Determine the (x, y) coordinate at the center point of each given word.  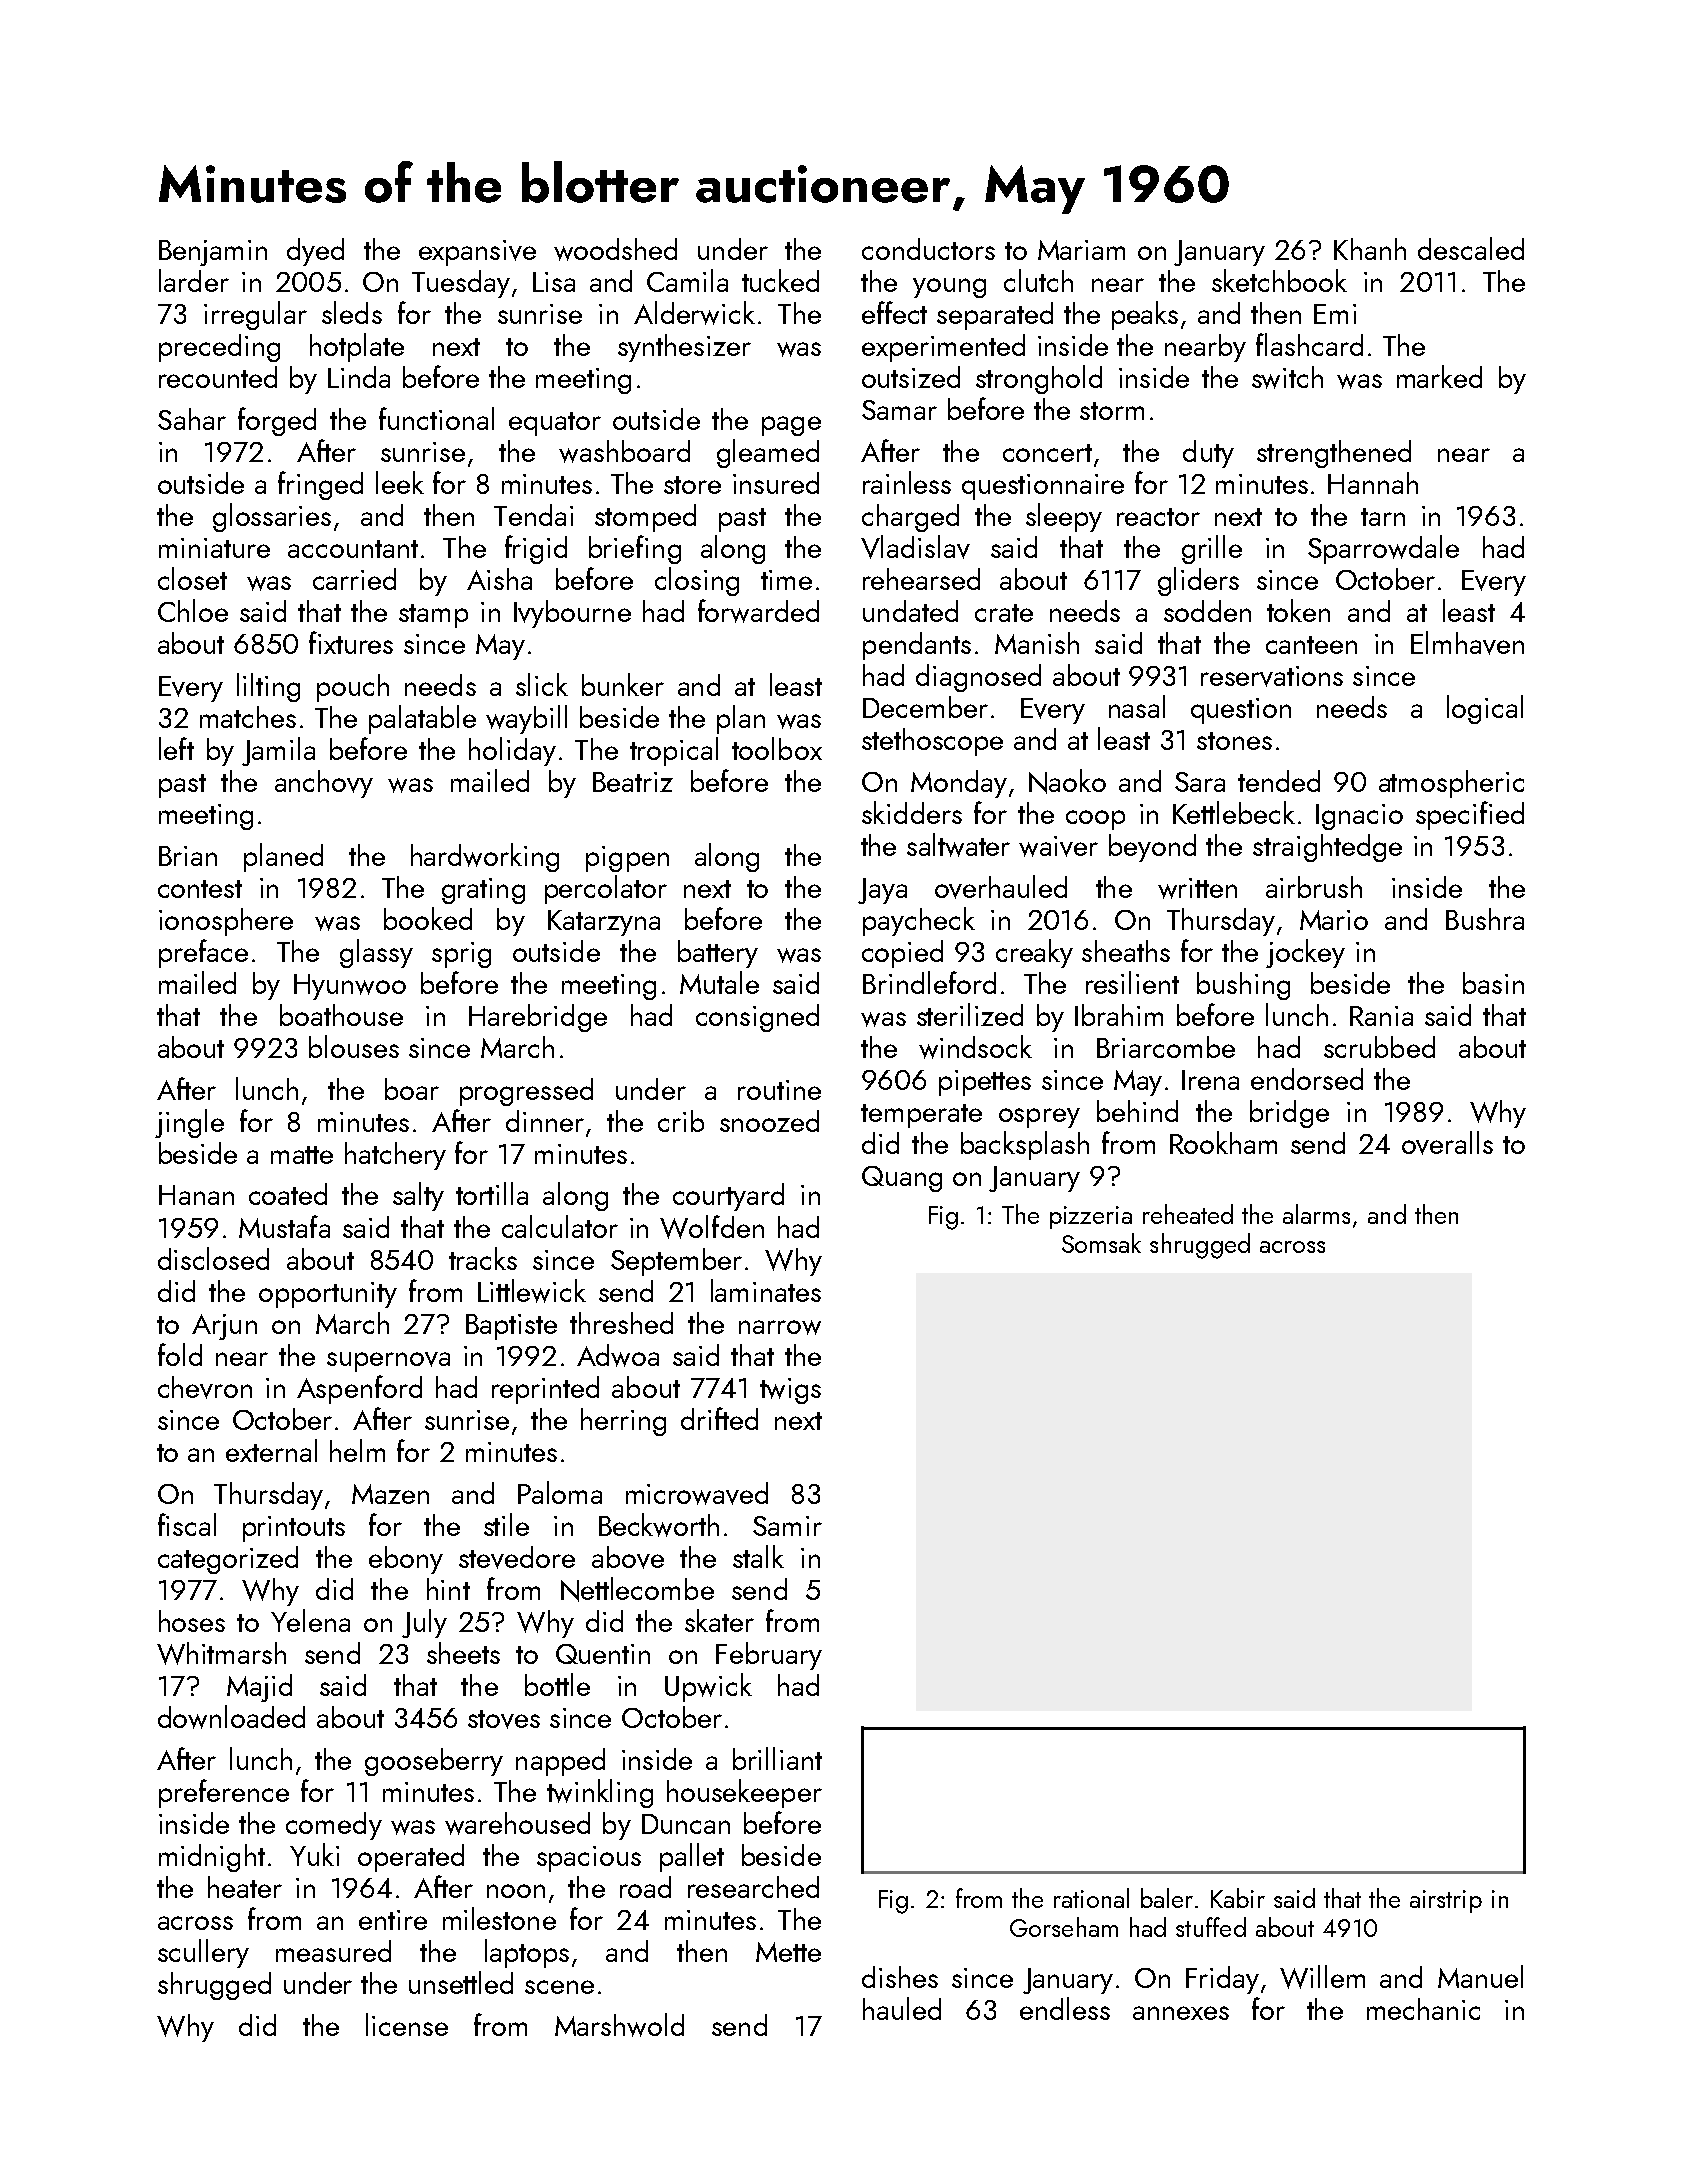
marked (1439, 376)
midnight (212, 1858)
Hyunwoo (350, 987)
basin (1493, 983)
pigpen (627, 859)
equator (555, 424)
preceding (219, 348)
